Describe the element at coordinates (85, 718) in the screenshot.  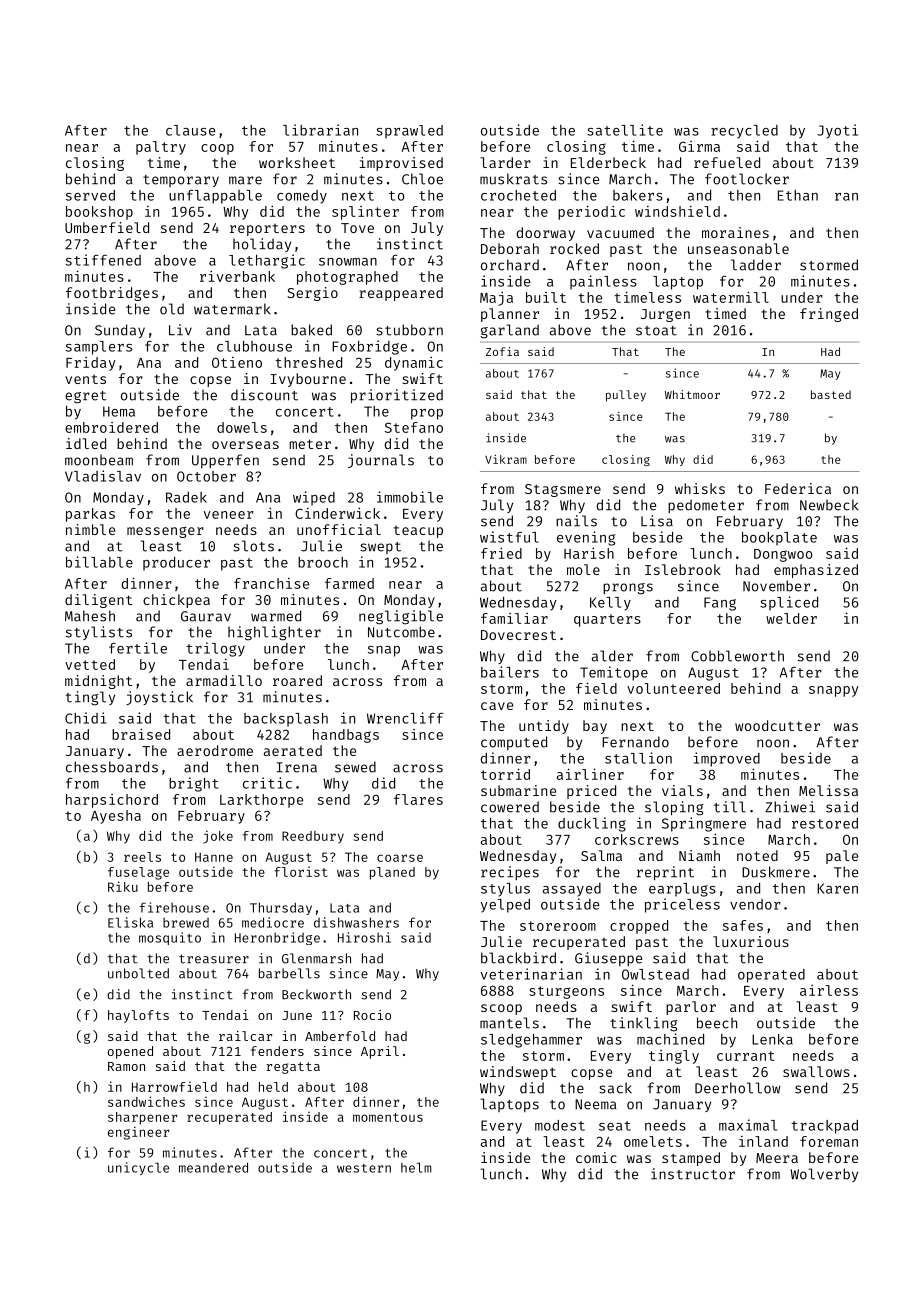
I see `Chidi` at that location.
